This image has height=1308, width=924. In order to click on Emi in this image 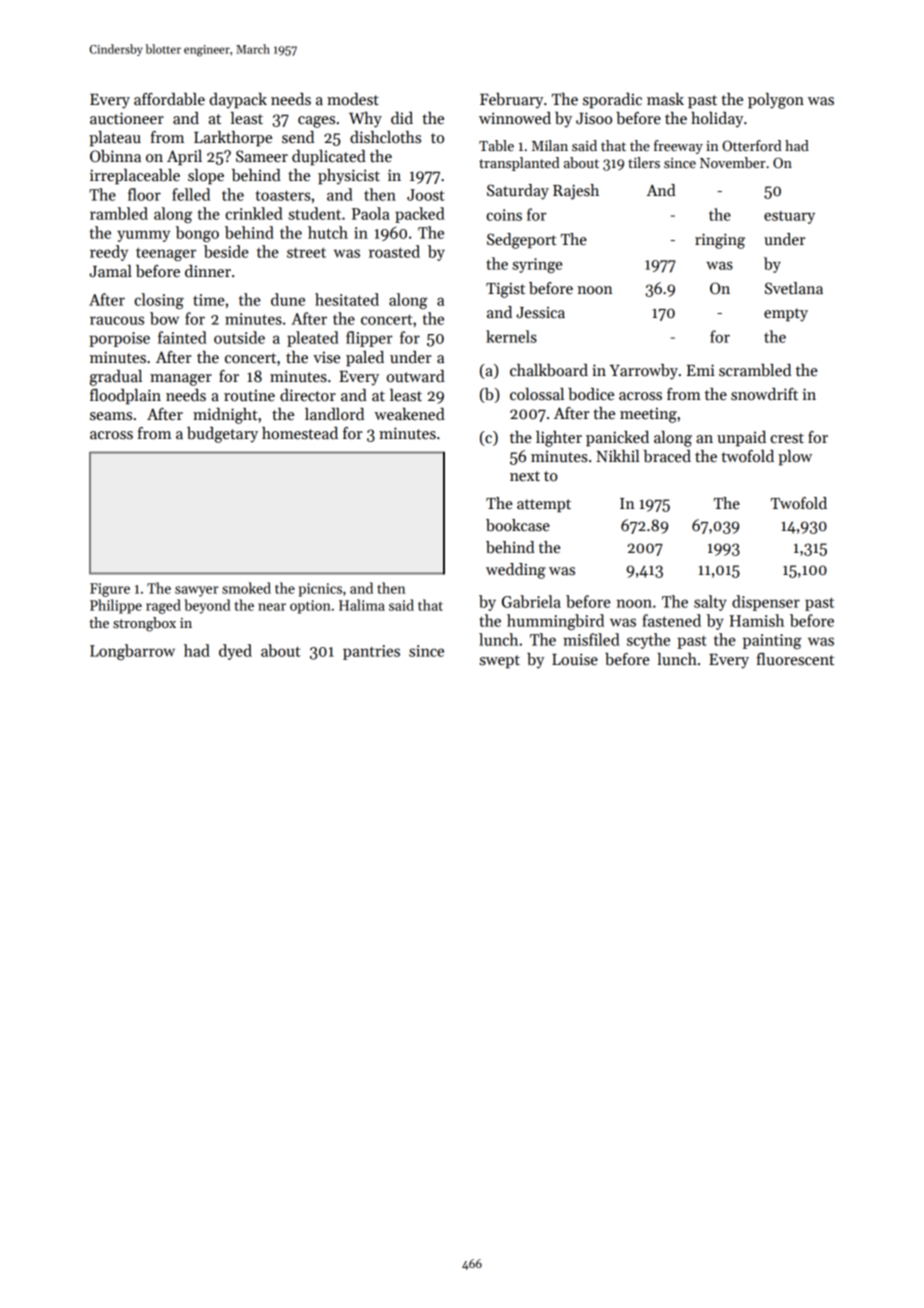, I will do `click(701, 370)`.
